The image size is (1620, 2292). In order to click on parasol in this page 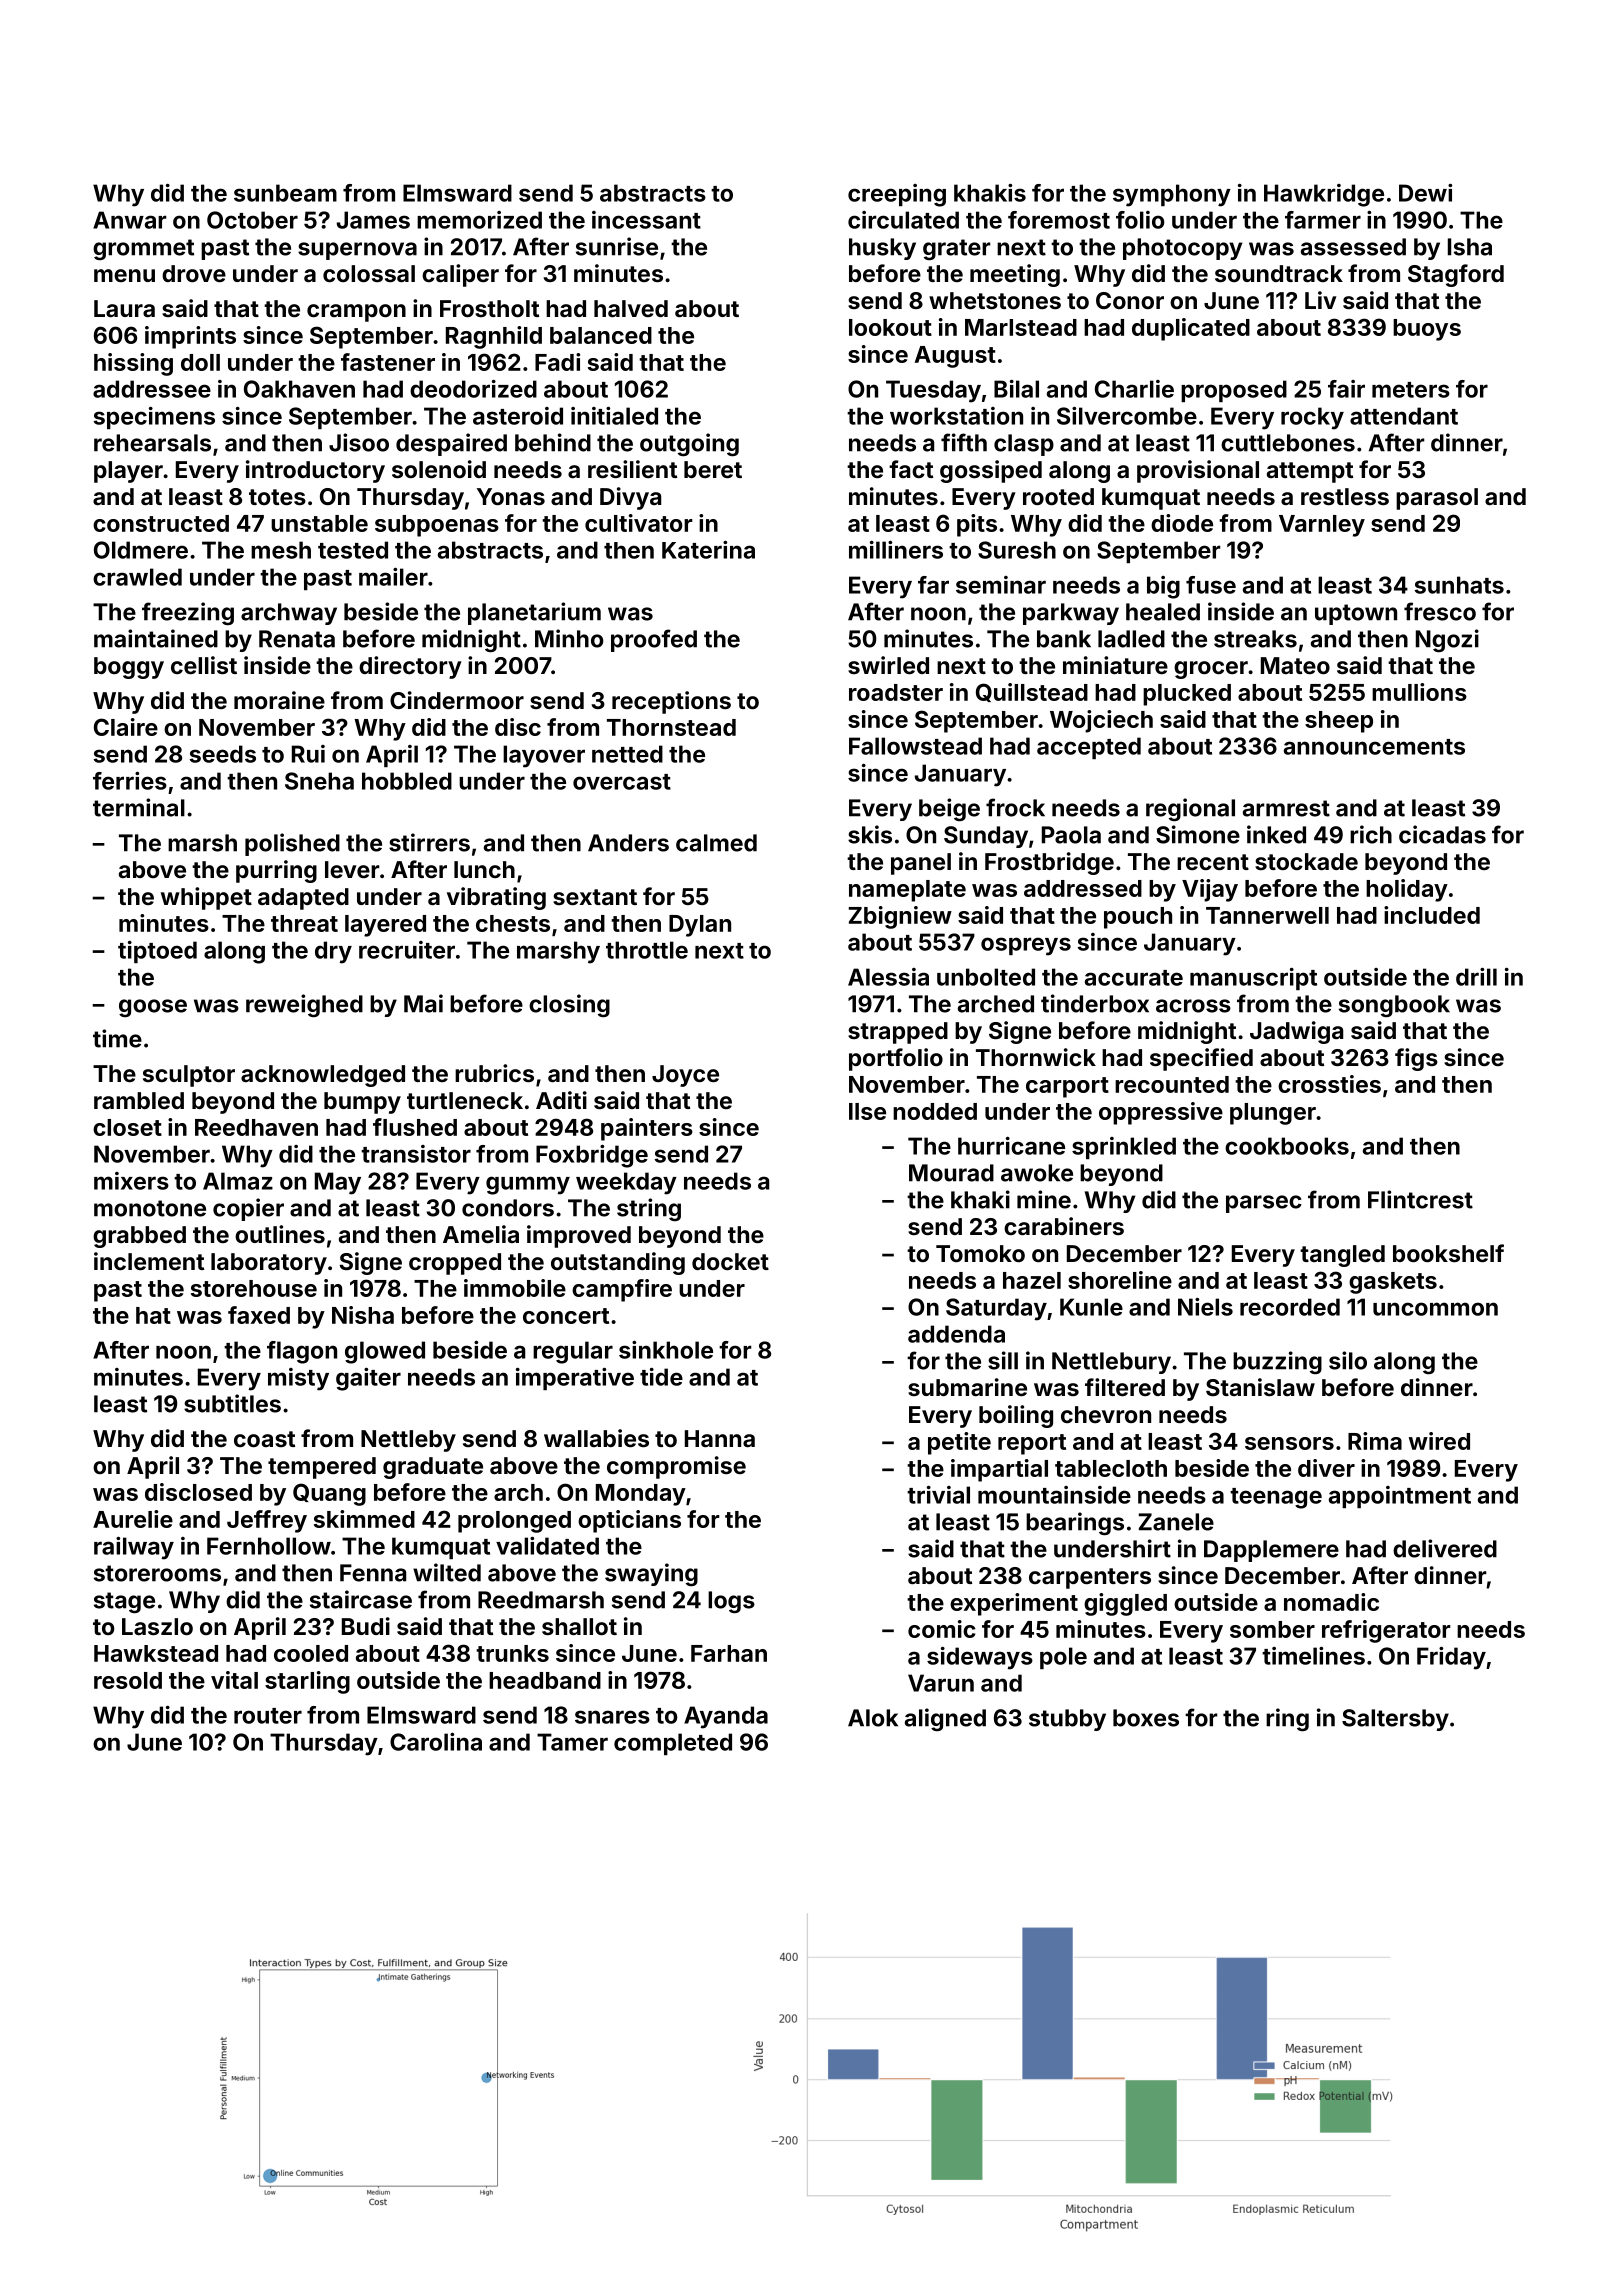, I will do `click(1437, 499)`.
